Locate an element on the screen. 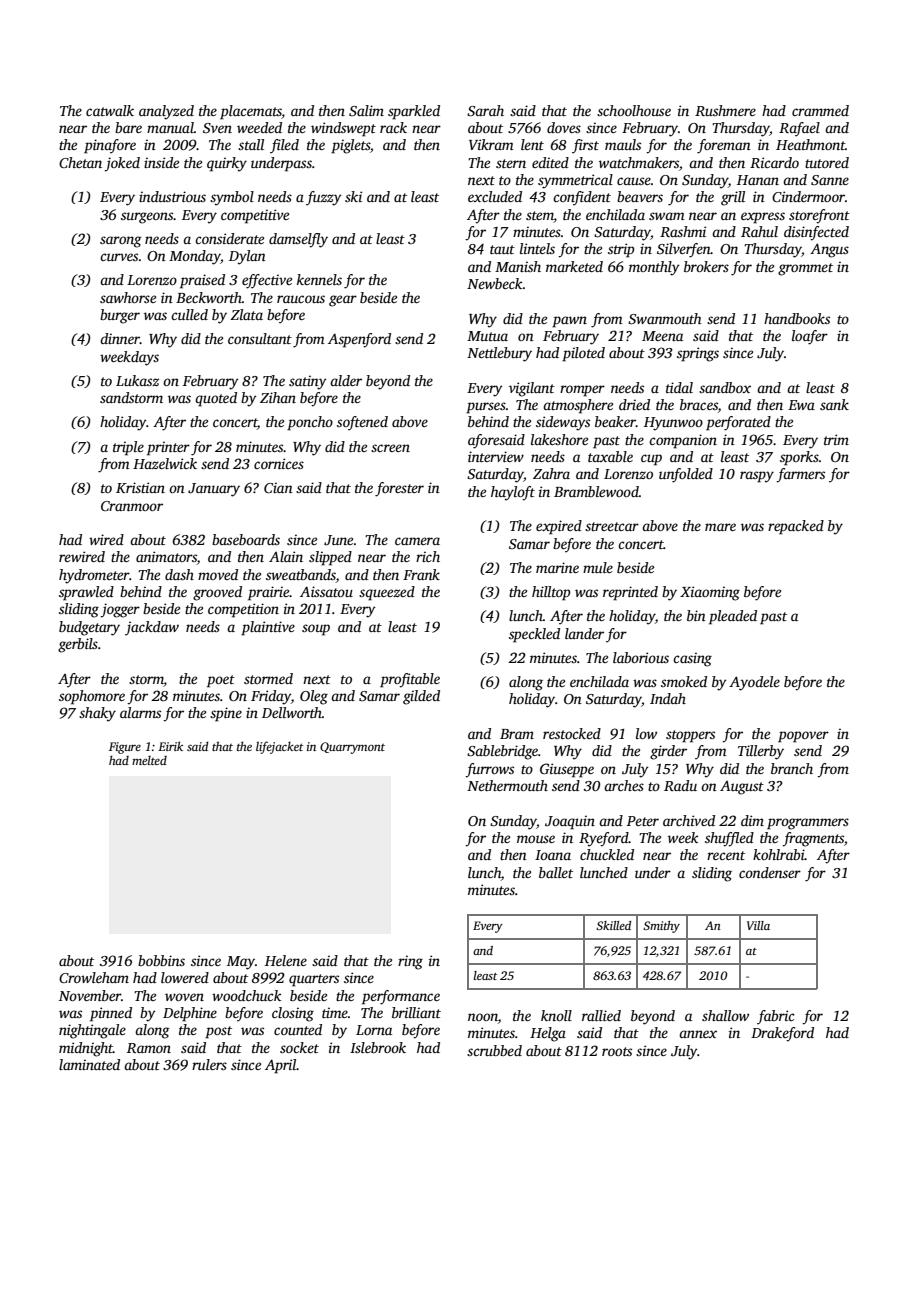  Quarrymont is located at coordinates (352, 748).
